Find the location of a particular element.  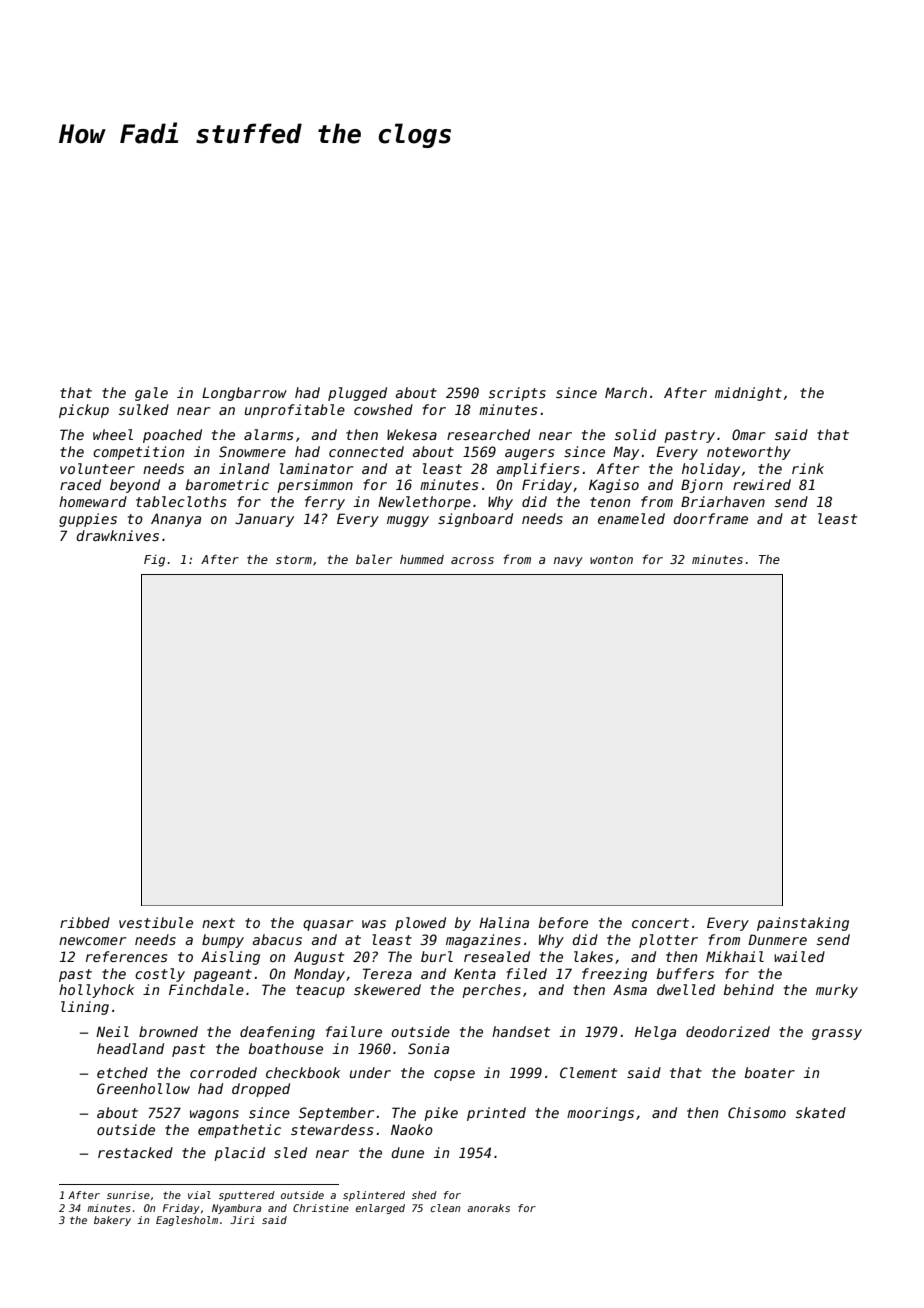

Eaglesholm is located at coordinates (187, 1221).
